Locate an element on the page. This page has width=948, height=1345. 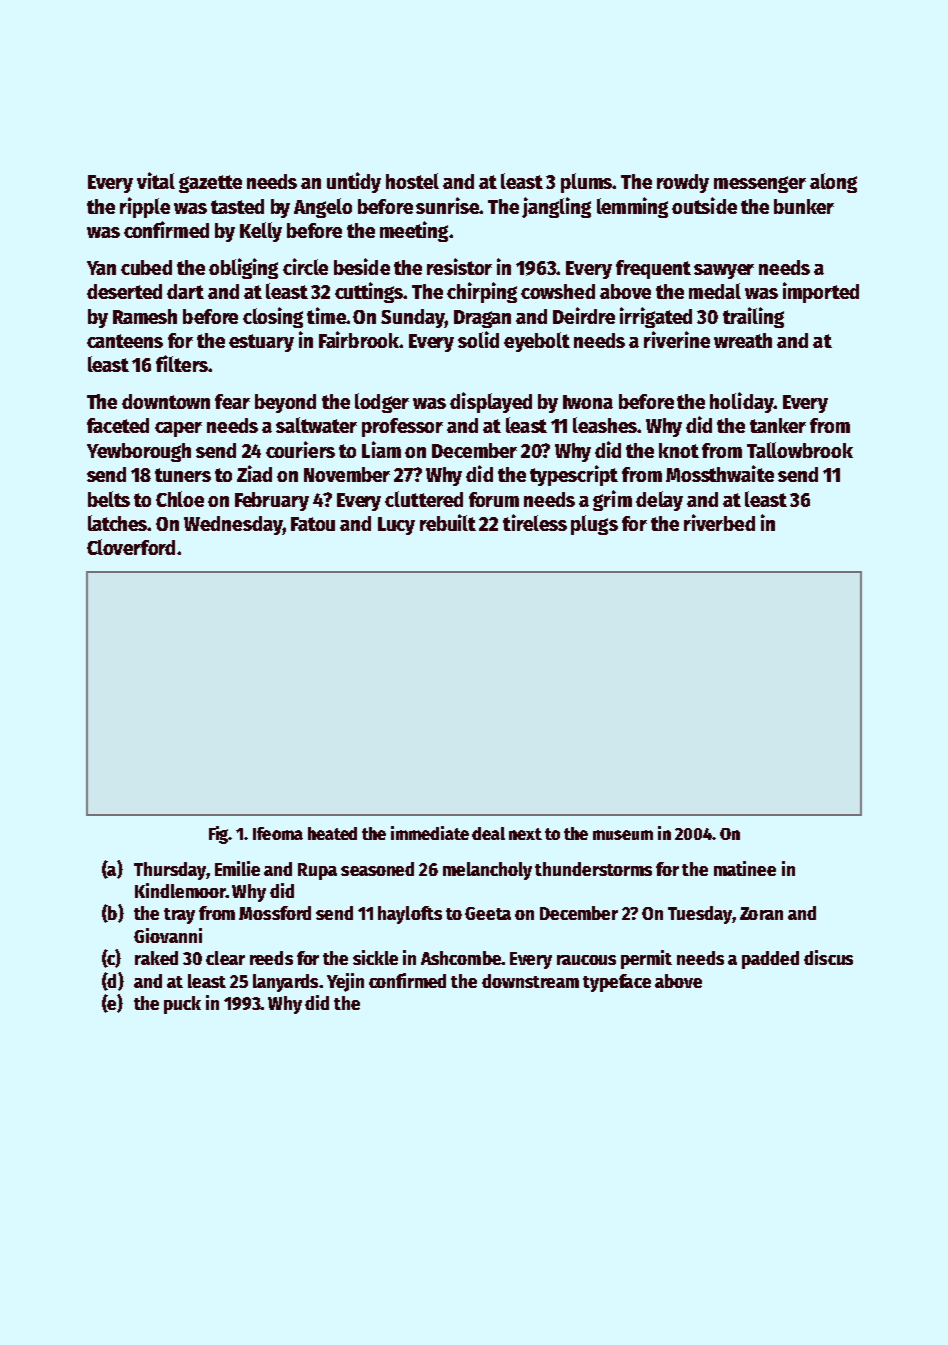
knot is located at coordinates (679, 450).
